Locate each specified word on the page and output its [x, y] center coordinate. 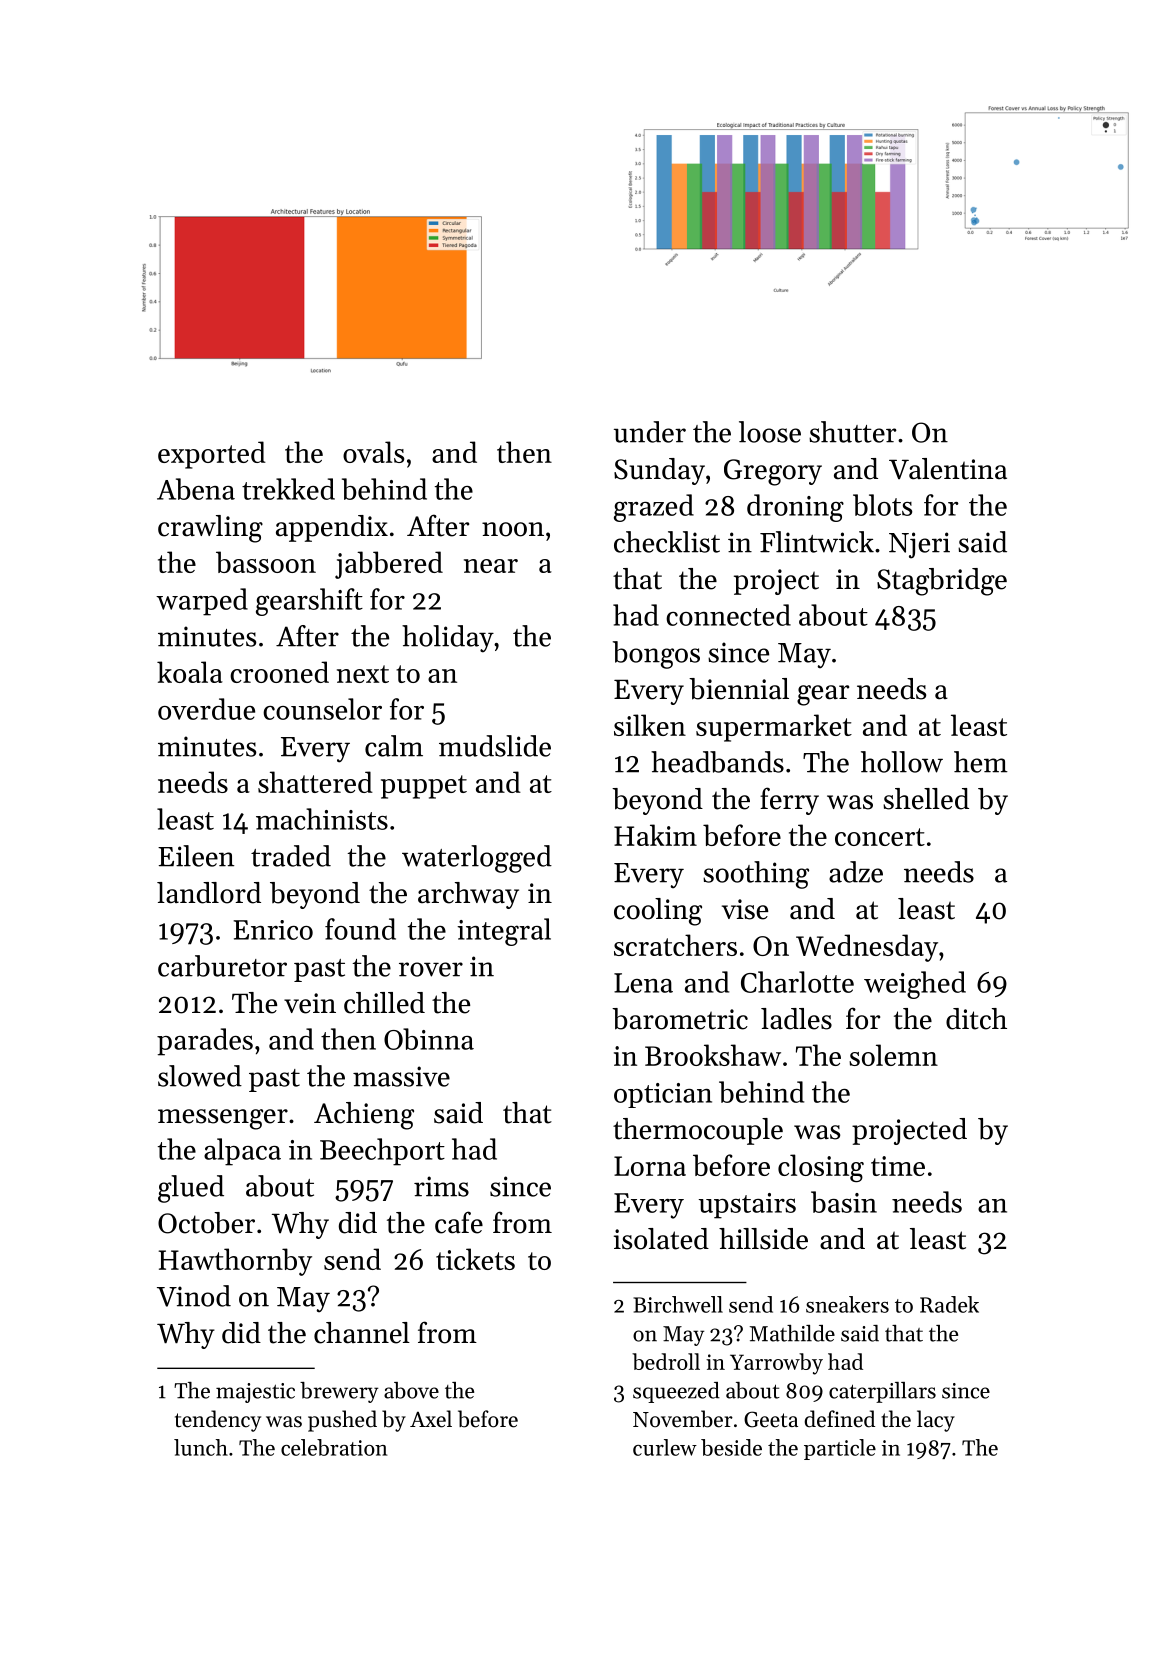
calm [394, 746]
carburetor [222, 966]
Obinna [429, 1039]
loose [770, 432]
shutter [853, 432]
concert [880, 837]
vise [745, 909]
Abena [196, 489]
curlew [665, 1447]
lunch [201, 1447]
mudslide [495, 746]
